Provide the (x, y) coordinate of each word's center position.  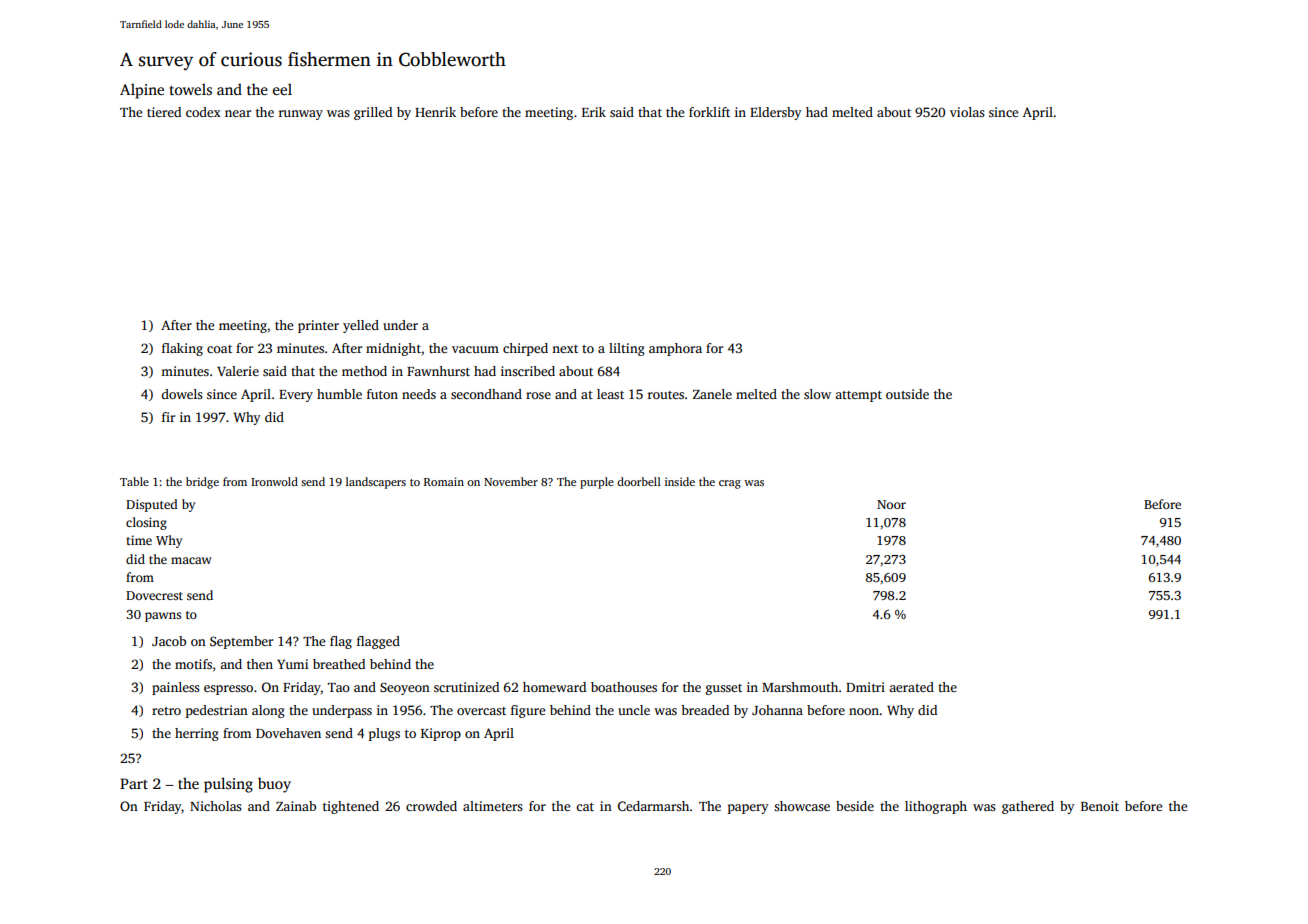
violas (967, 112)
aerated (911, 687)
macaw (191, 560)
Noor (891, 504)
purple (597, 483)
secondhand (486, 394)
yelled (361, 326)
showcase (802, 806)
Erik (594, 112)
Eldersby (776, 113)
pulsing (228, 785)
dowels (182, 394)
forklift (709, 112)
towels (191, 89)
